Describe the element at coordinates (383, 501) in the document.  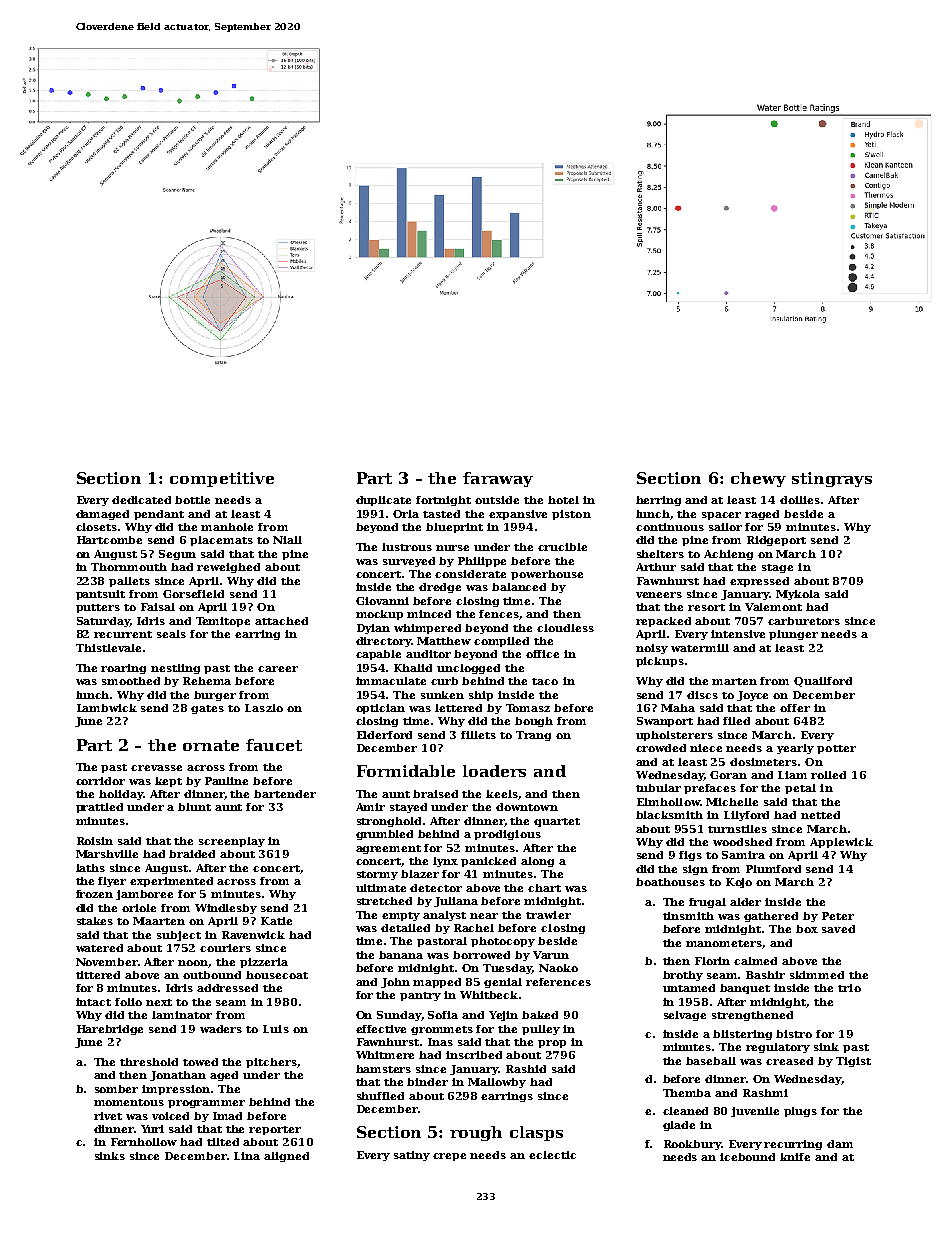
I see `duplicate` at that location.
